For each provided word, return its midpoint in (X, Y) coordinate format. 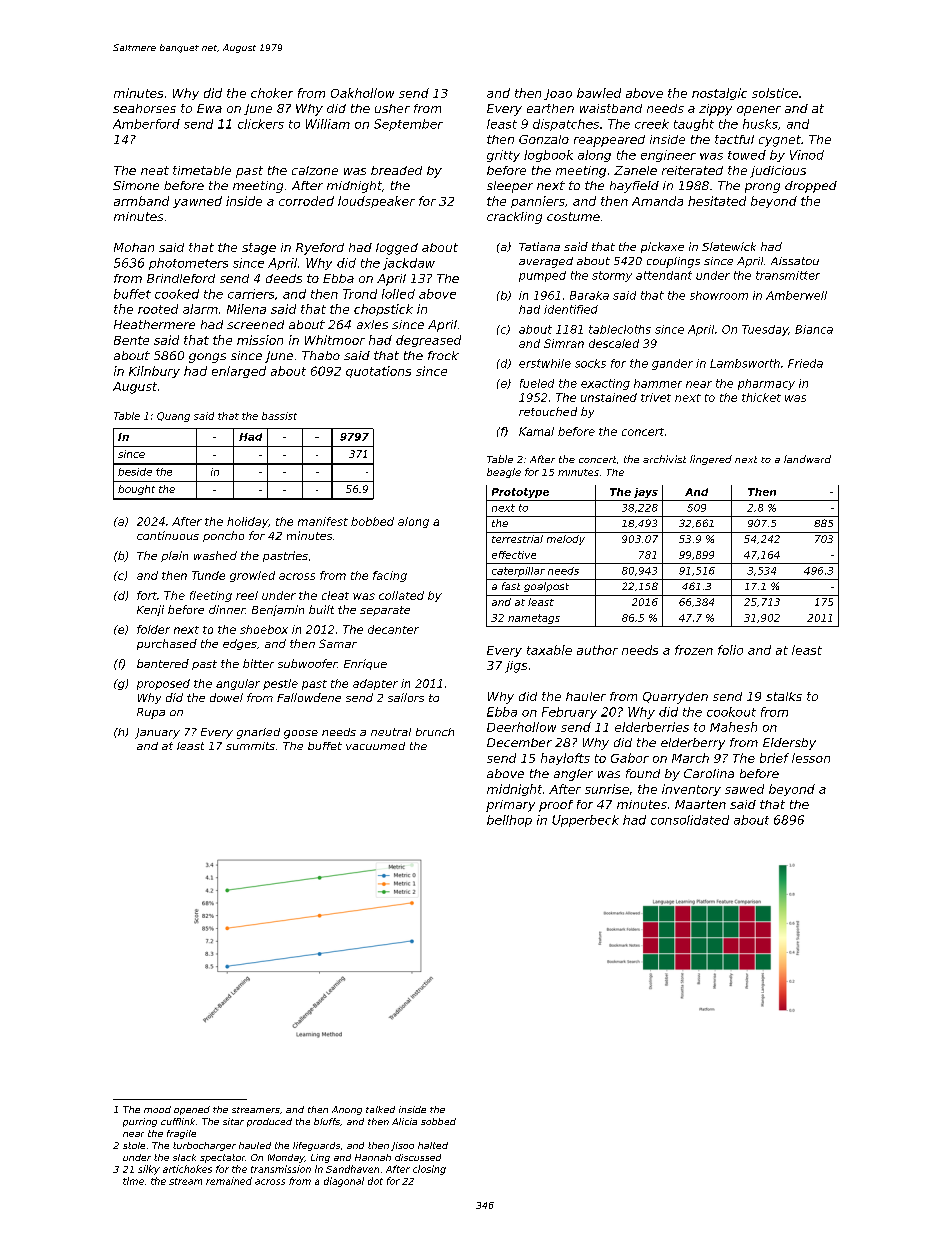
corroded (306, 201)
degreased (428, 341)
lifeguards (316, 1146)
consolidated (690, 820)
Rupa (151, 713)
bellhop (509, 821)
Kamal (536, 431)
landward (807, 459)
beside (135, 472)
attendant (664, 275)
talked (380, 1109)
